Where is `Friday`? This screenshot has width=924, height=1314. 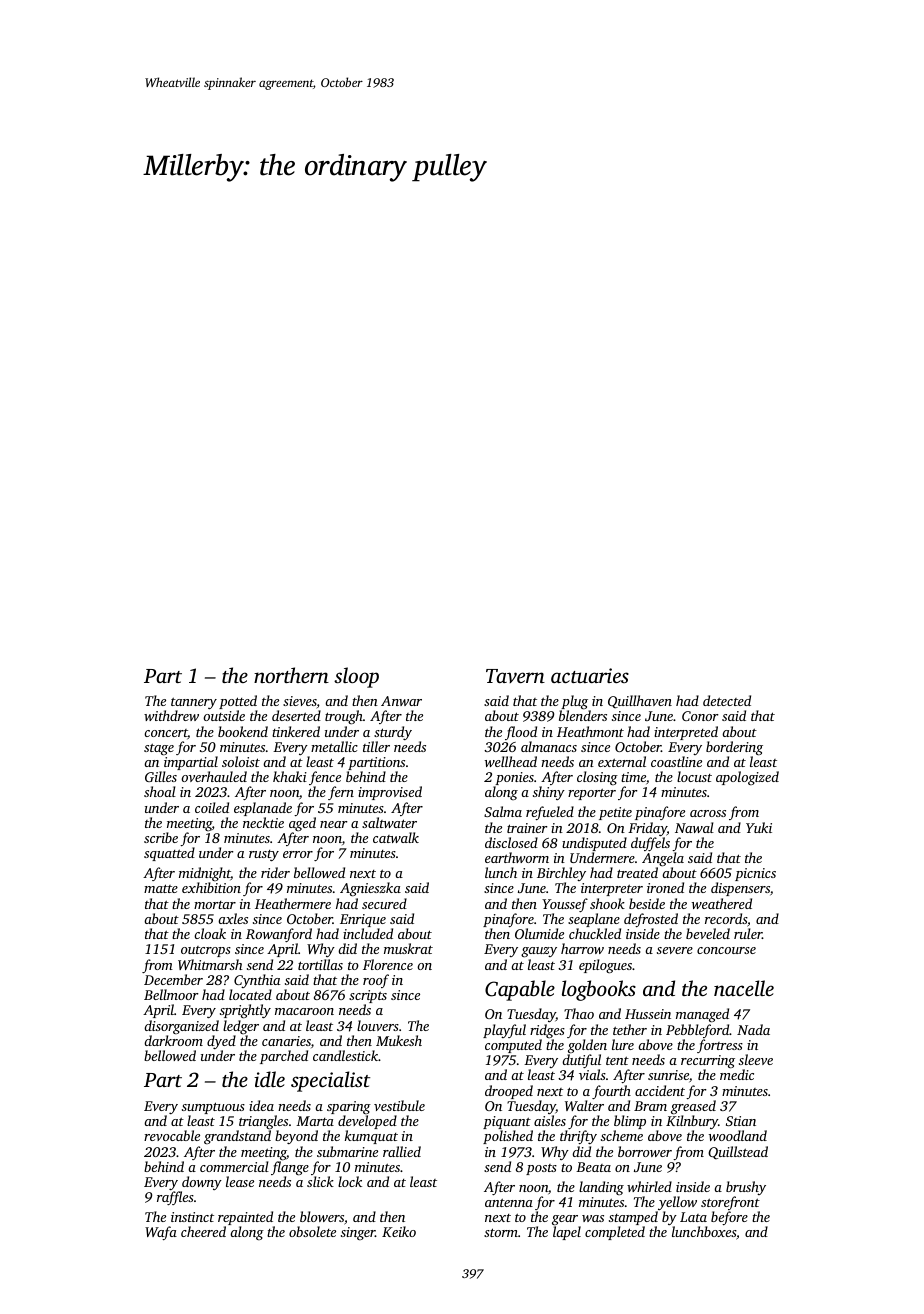
Friday is located at coordinates (647, 829).
